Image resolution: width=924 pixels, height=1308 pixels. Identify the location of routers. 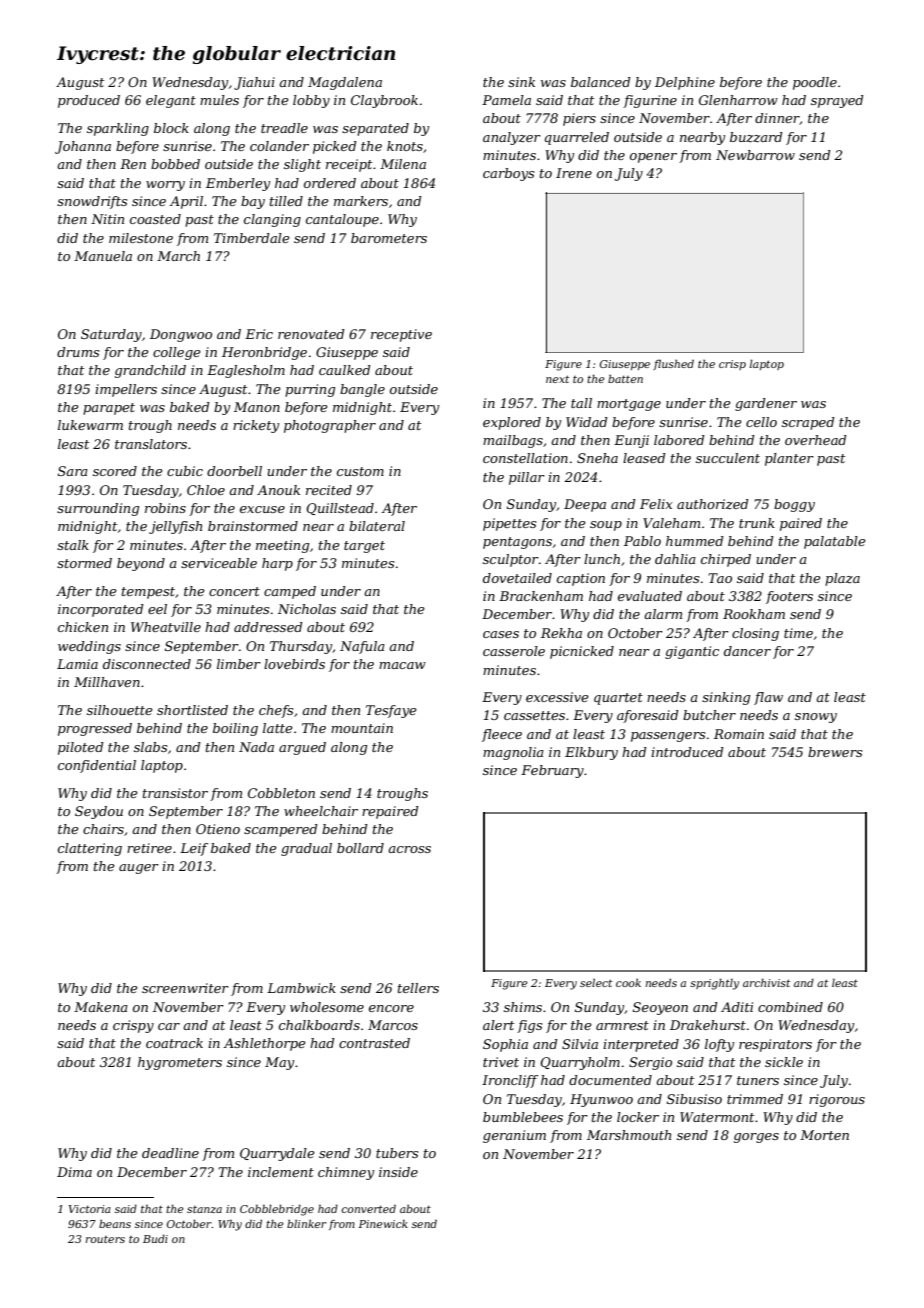
(105, 1239).
